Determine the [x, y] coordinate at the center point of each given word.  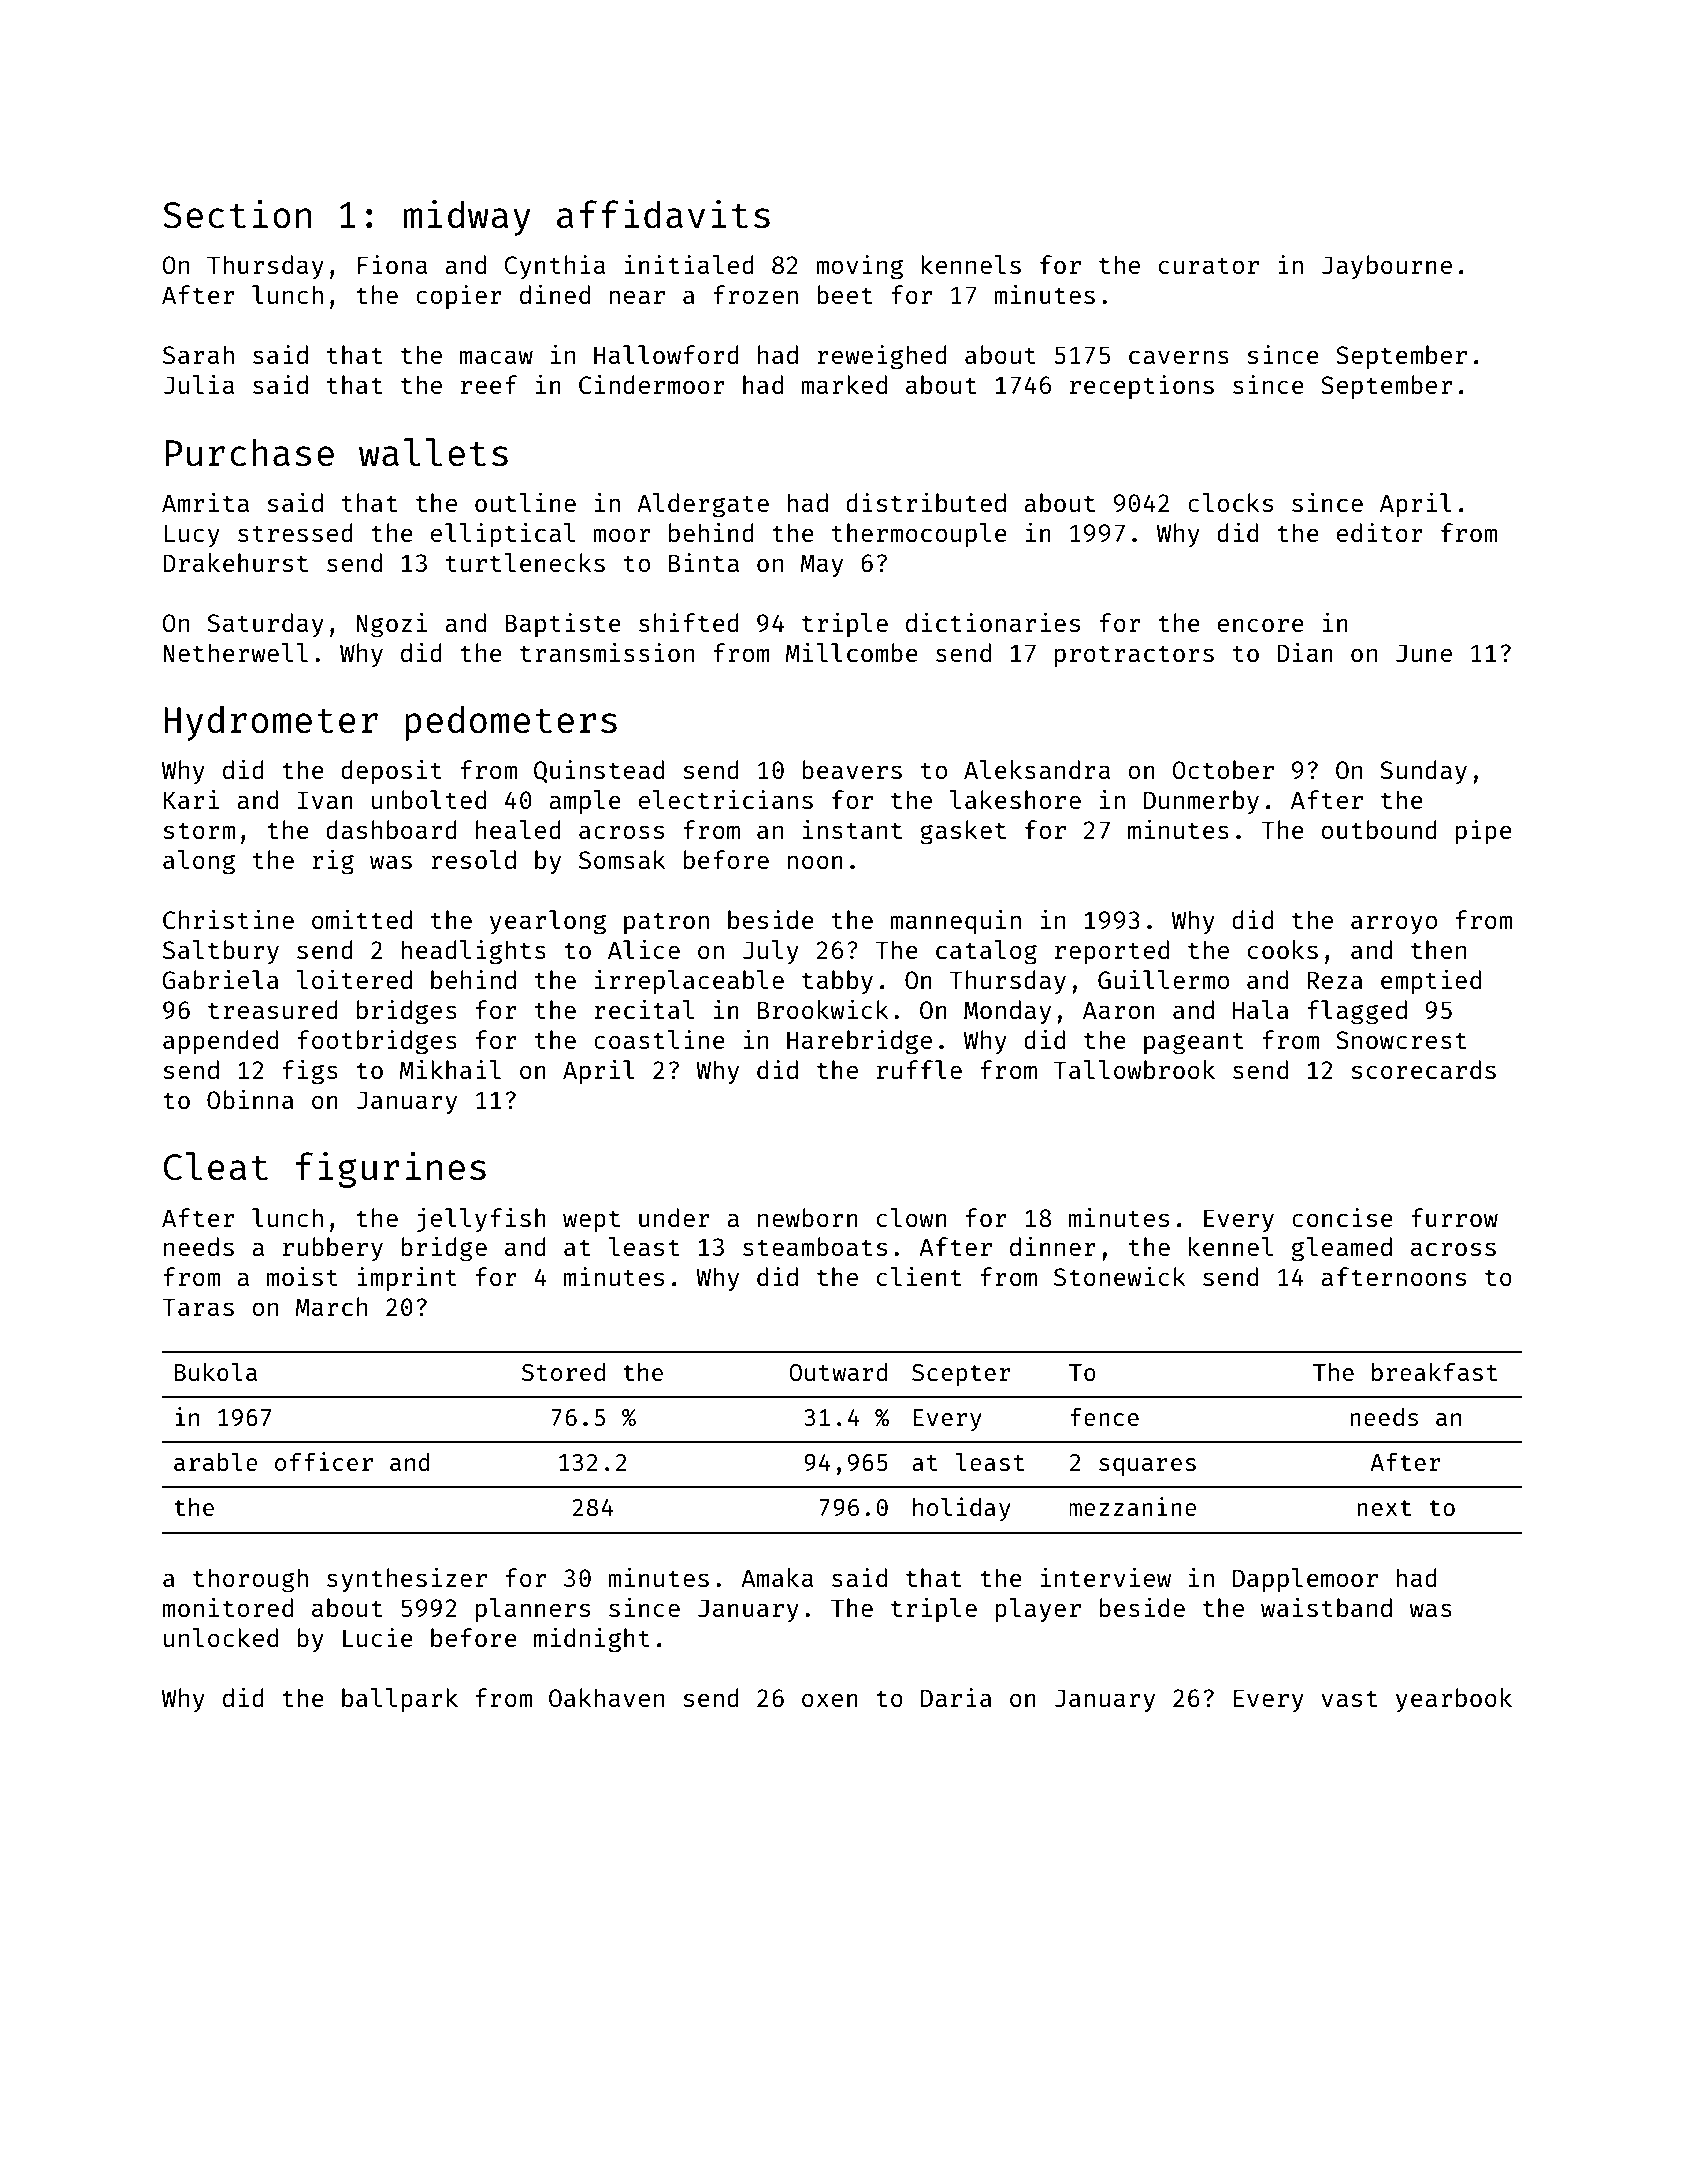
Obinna [250, 1099]
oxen [830, 1700]
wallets [433, 452]
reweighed [882, 357]
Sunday [1423, 772]
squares [1147, 1467]
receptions [1142, 386]
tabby [837, 982]
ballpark [400, 1700]
